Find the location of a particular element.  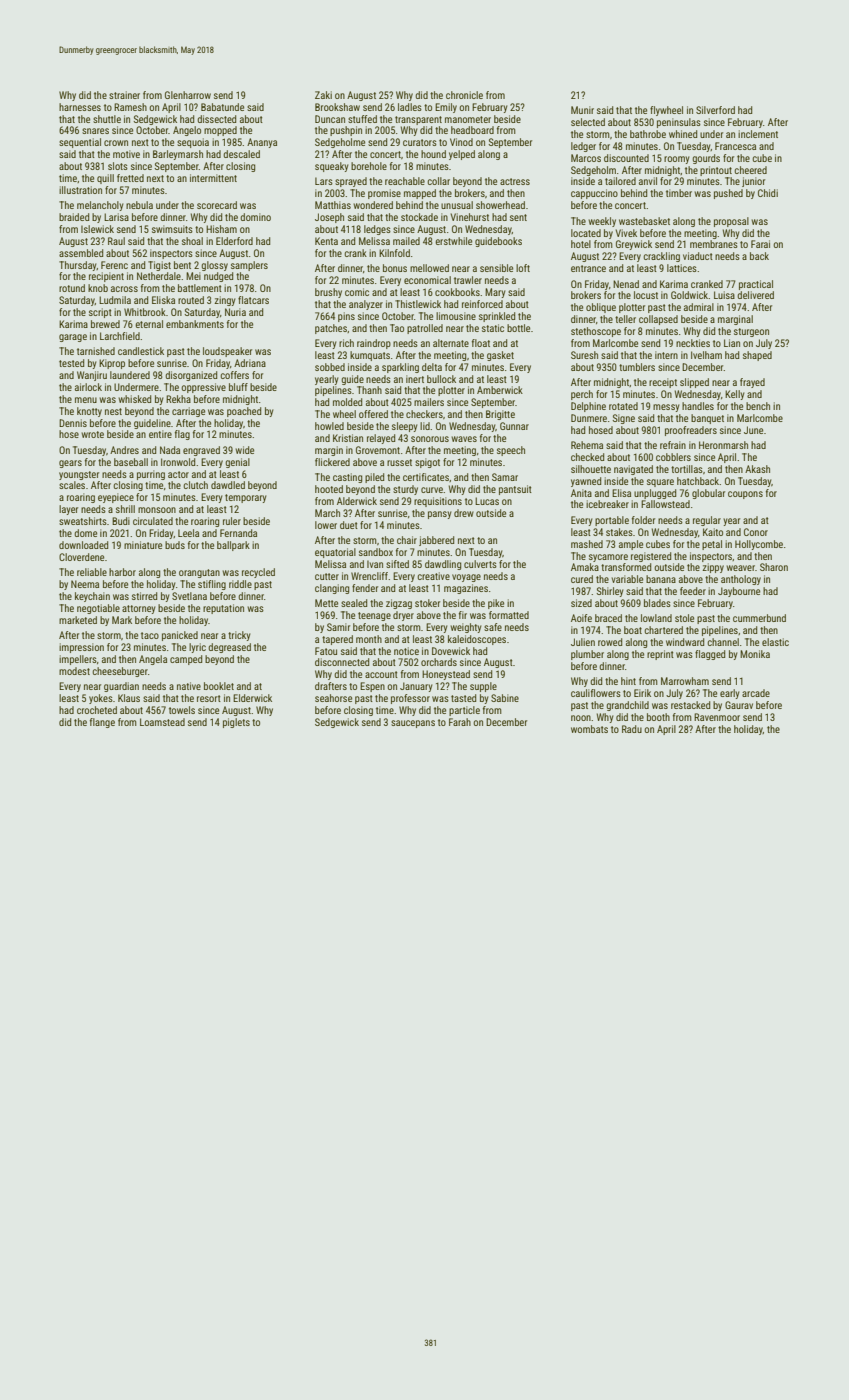

tumblers is located at coordinates (637, 367).
